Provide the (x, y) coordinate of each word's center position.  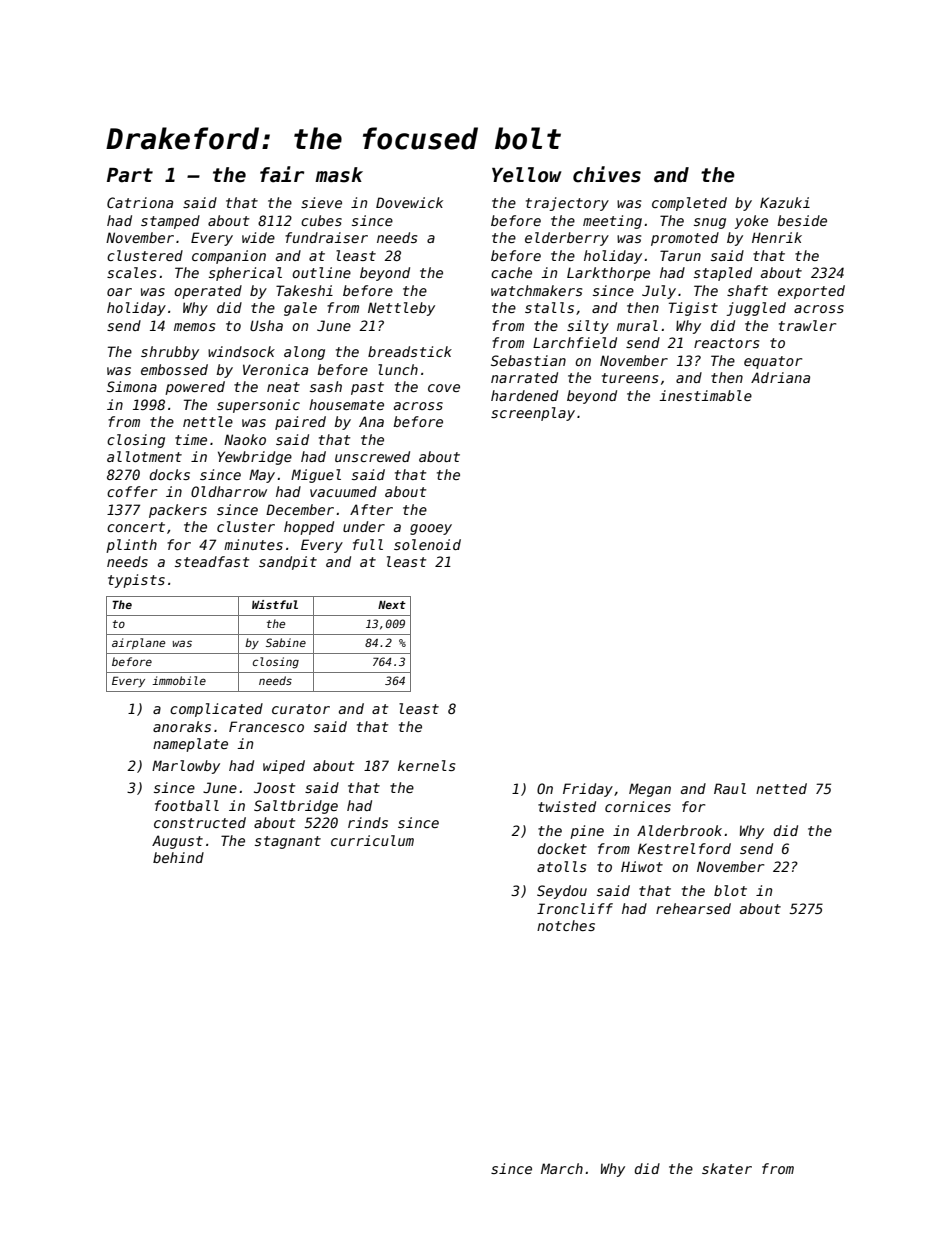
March (562, 1168)
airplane (138, 643)
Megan (650, 790)
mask (339, 175)
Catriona (140, 202)
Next (392, 605)
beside (802, 220)
